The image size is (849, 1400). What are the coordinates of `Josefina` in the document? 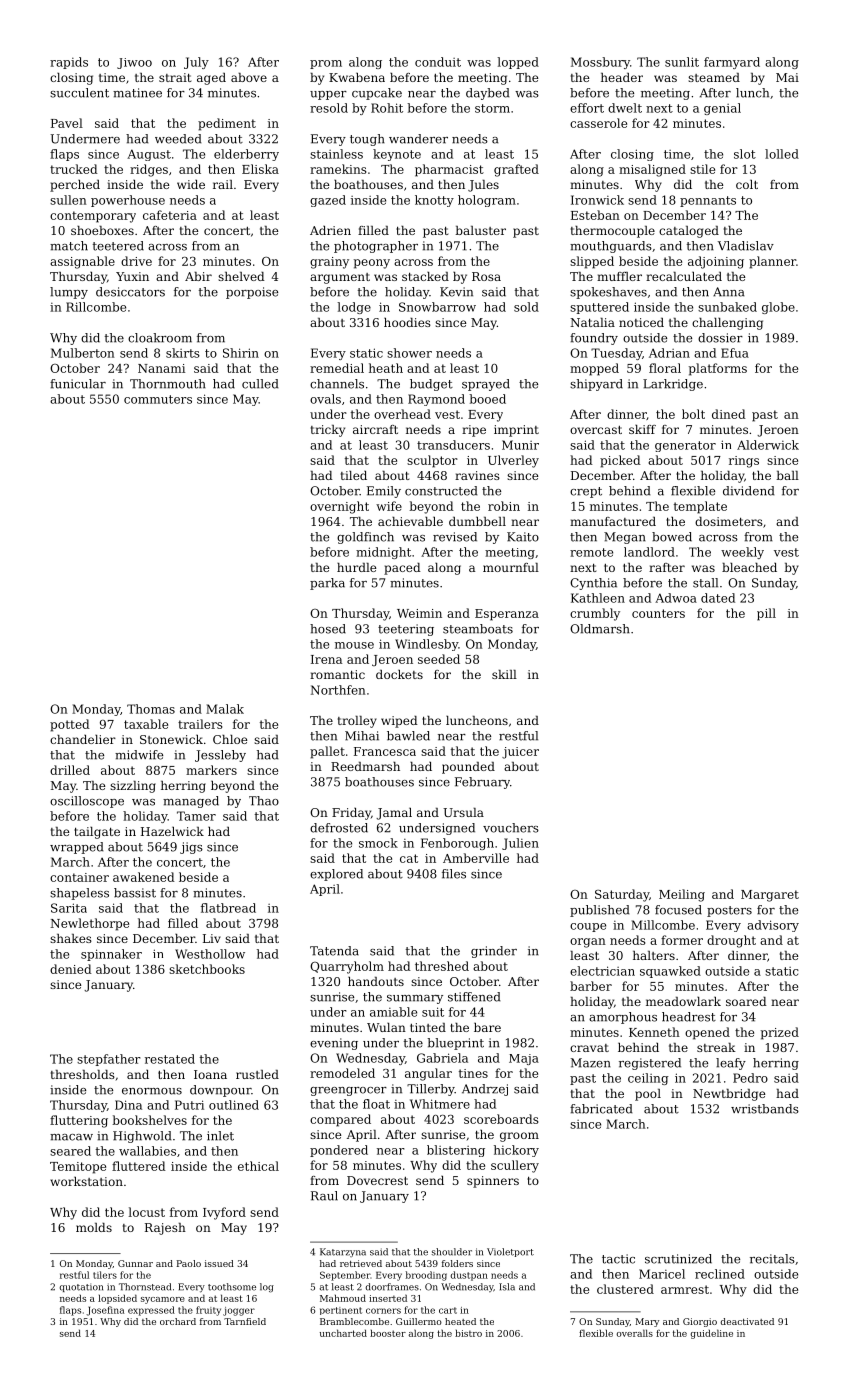 It's located at (105, 1311).
